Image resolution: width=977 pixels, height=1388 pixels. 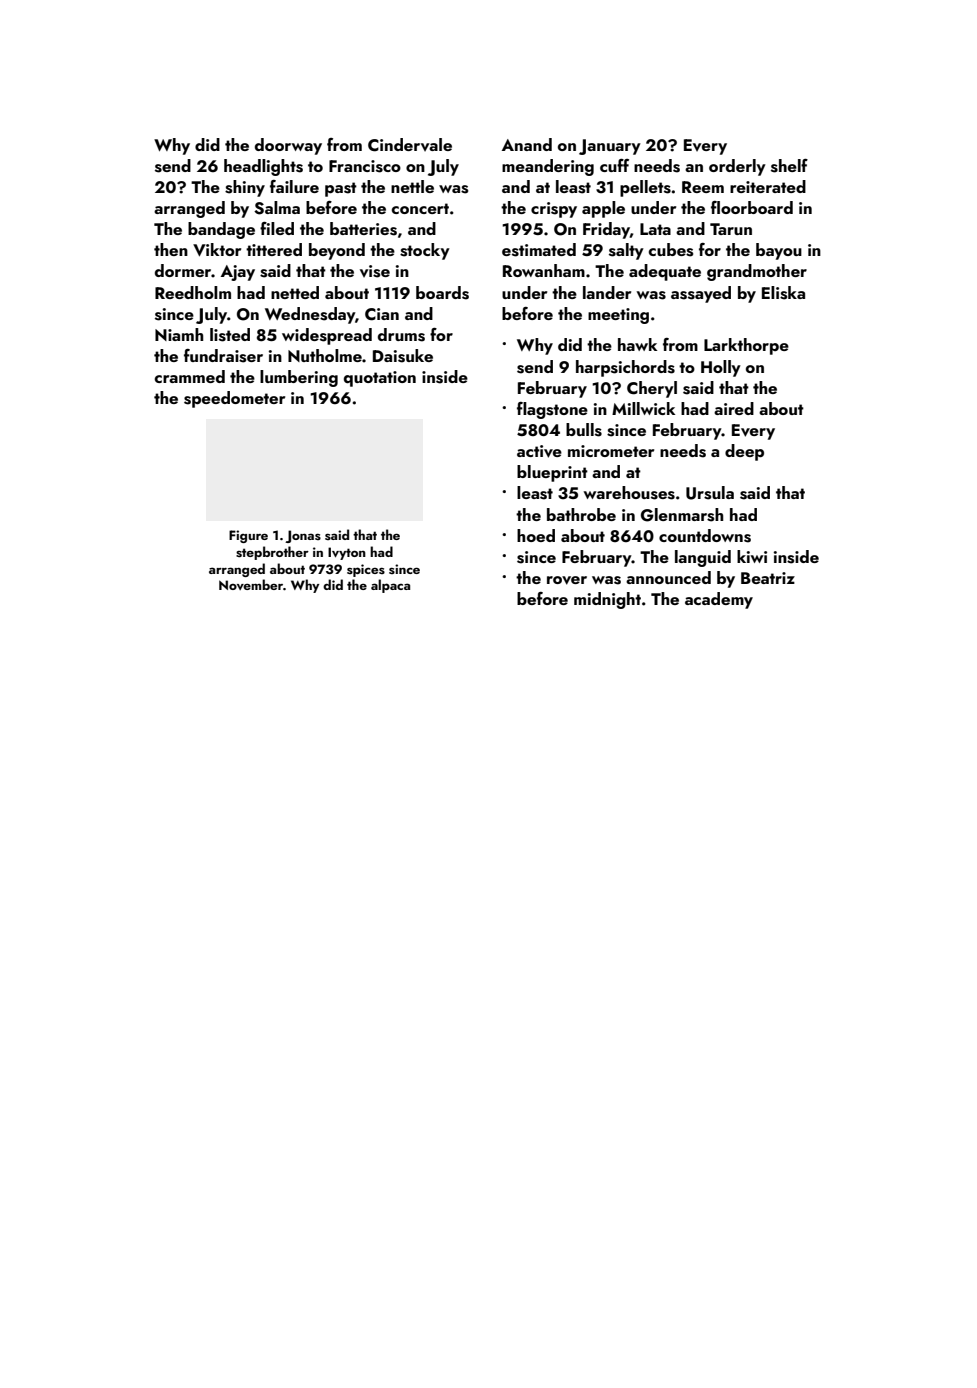 I want to click on Reedholm, so click(x=193, y=292).
